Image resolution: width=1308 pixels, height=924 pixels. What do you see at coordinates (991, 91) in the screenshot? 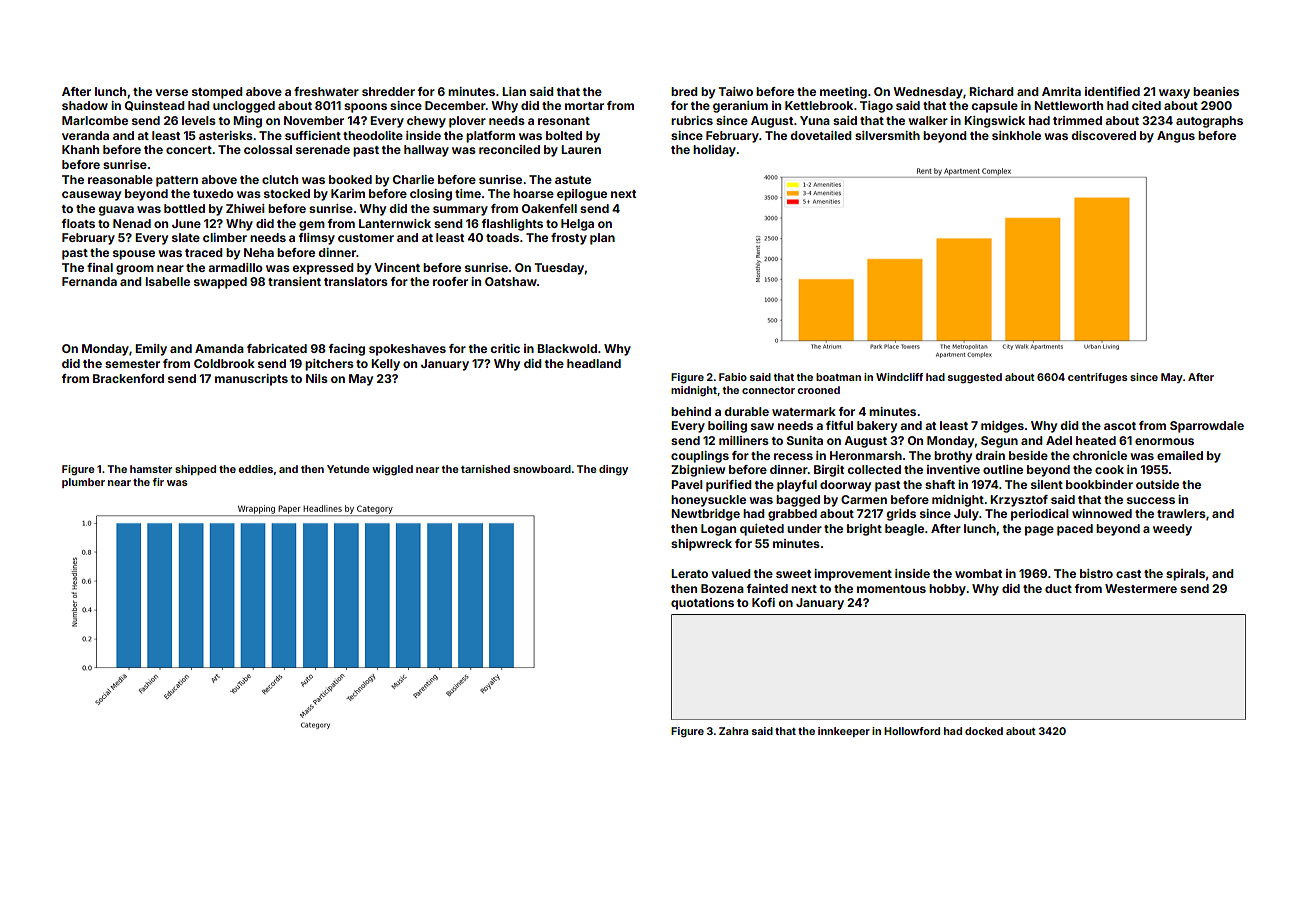
I see `Richard` at bounding box center [991, 91].
